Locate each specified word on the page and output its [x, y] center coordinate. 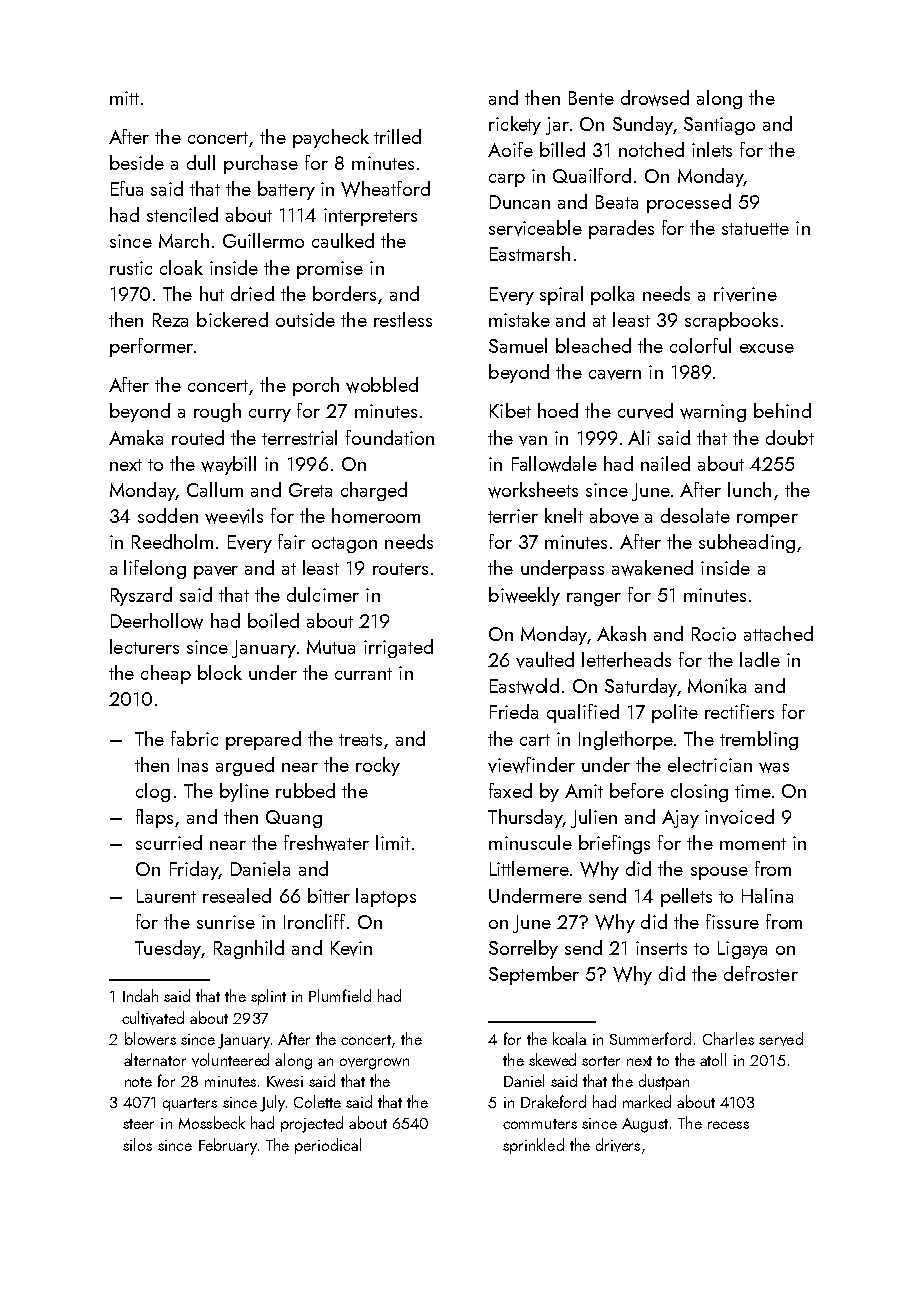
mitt [124, 98]
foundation [390, 437]
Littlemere [529, 868]
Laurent [166, 896]
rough [217, 412]
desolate [695, 515]
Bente [591, 98]
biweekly [524, 596]
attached [778, 633]
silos [137, 1144]
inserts [661, 948]
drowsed [655, 98]
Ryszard [141, 596]
